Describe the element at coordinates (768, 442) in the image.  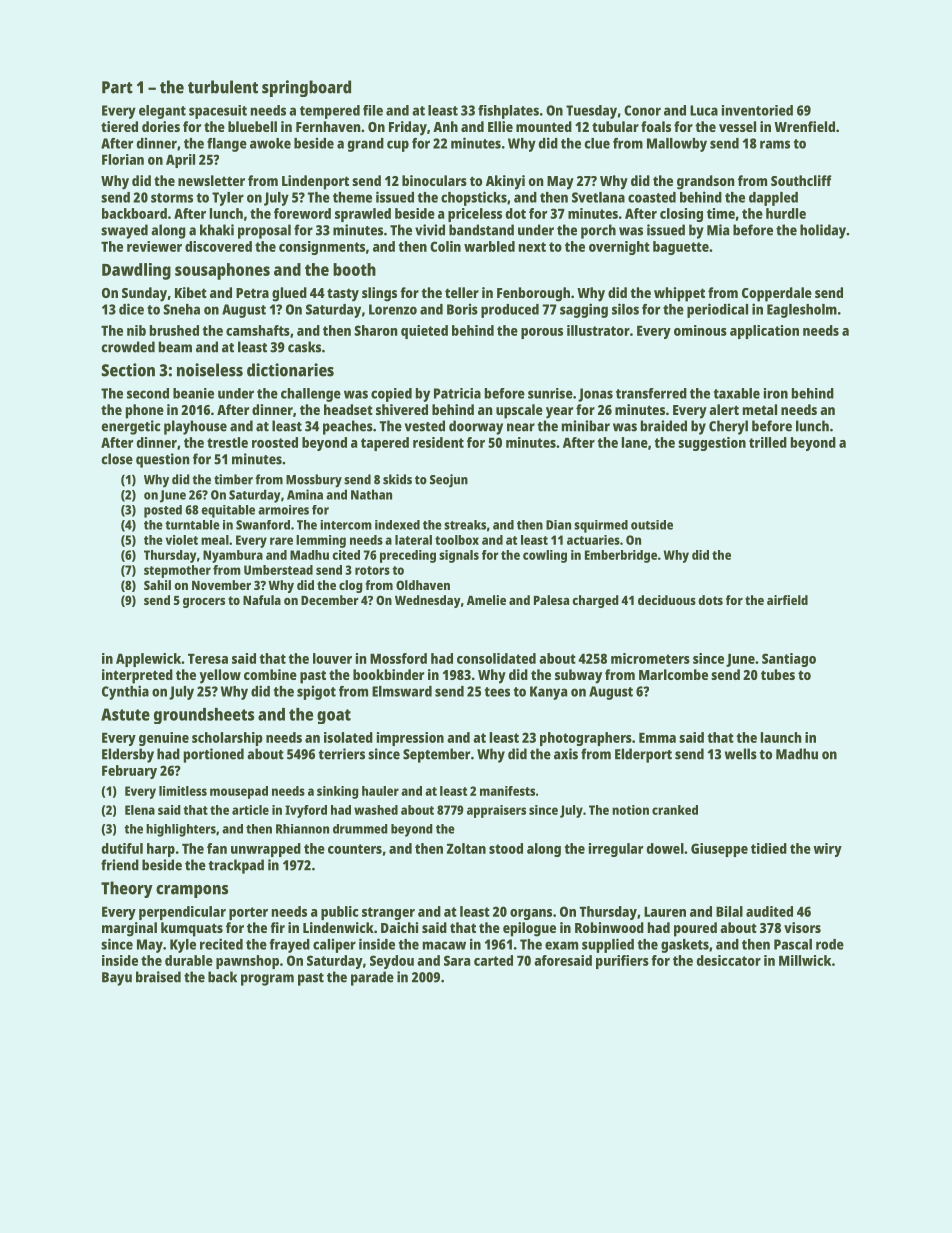
I see `trilled` at that location.
